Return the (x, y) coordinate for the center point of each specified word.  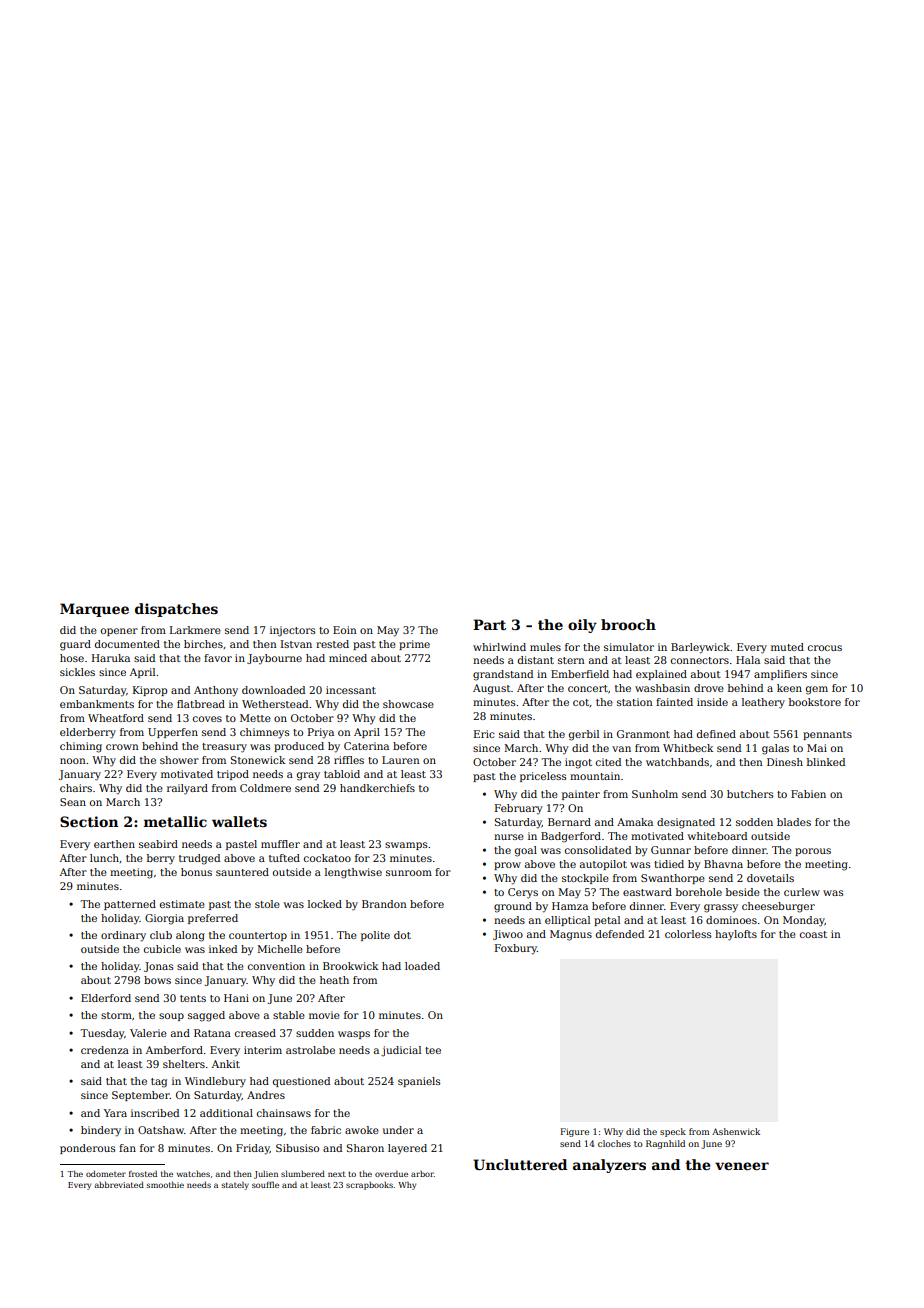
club (161, 935)
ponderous (87, 1149)
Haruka (111, 658)
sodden (754, 822)
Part (489, 624)
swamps (406, 846)
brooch (628, 624)
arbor (422, 1174)
